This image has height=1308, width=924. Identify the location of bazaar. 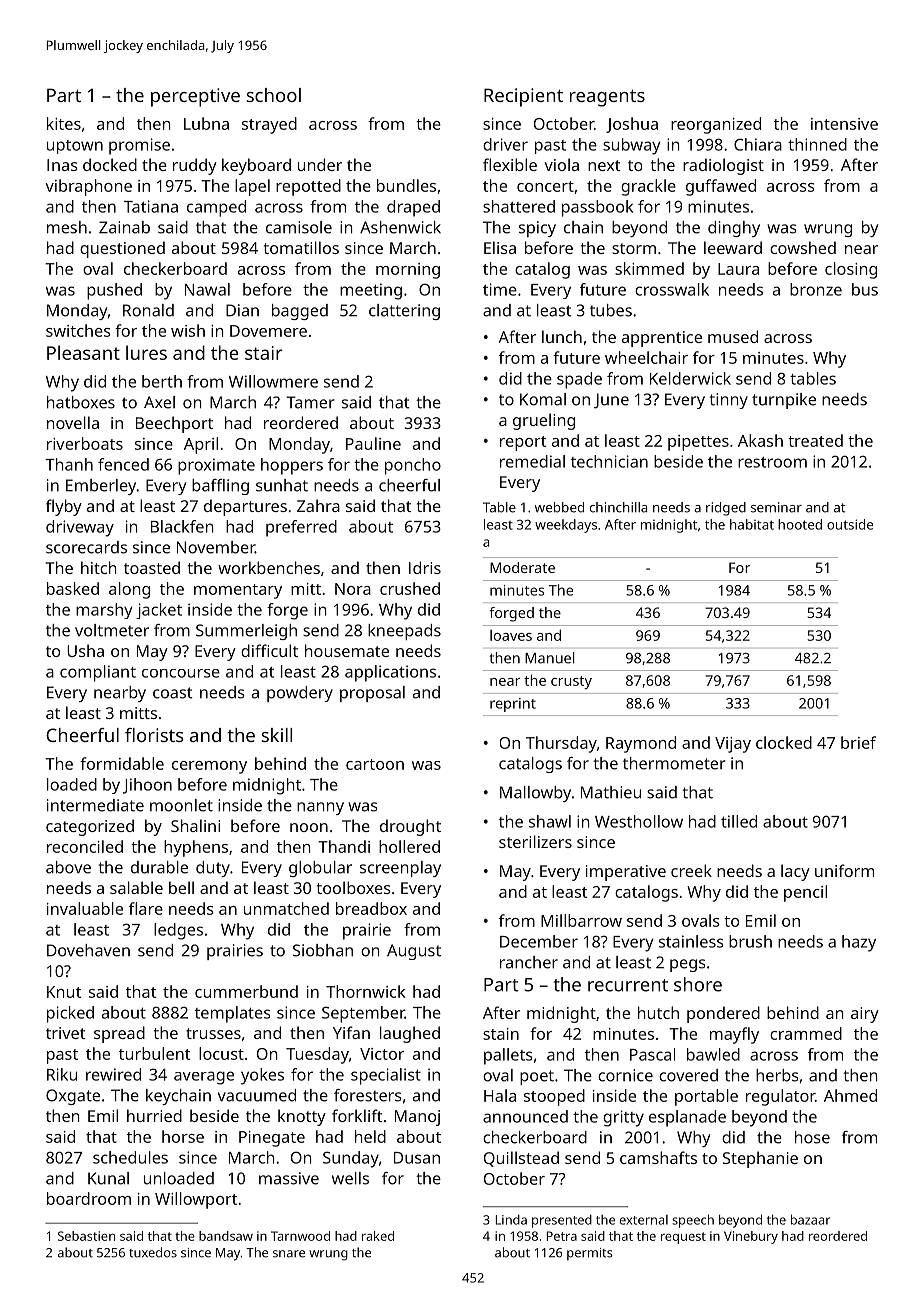
(810, 1219).
